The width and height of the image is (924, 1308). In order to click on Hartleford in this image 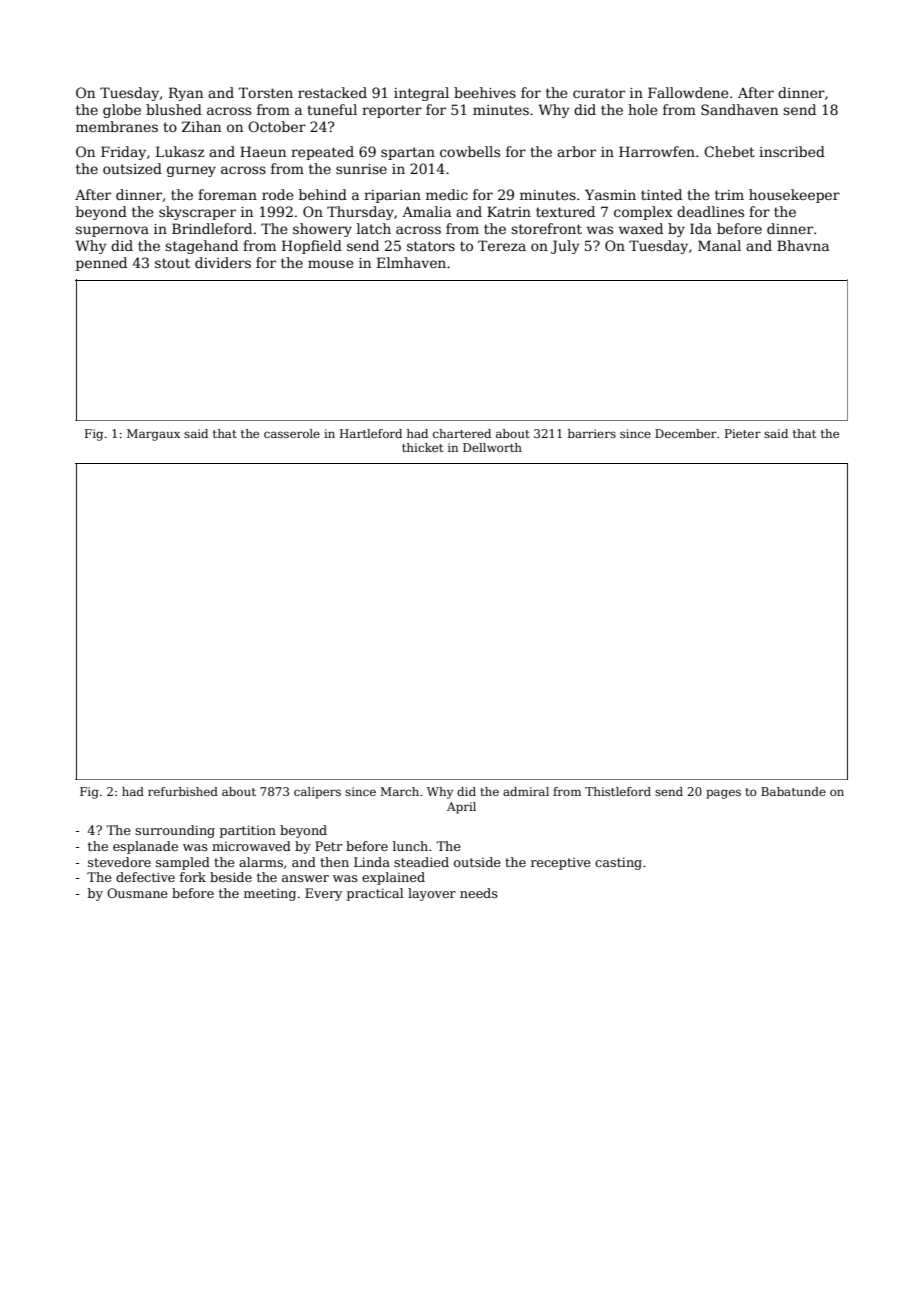, I will do `click(371, 433)`.
